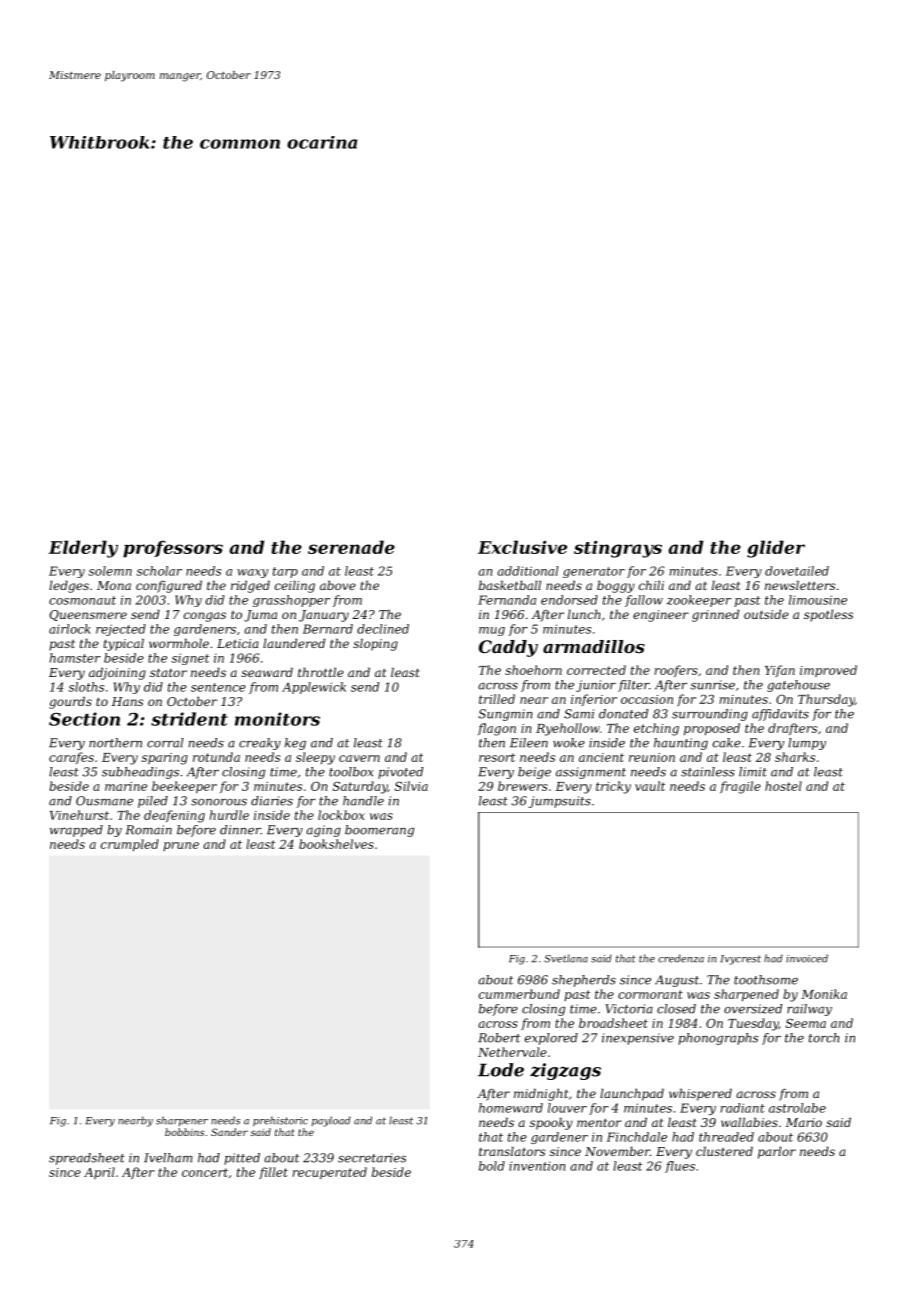  Describe the element at coordinates (182, 1121) in the screenshot. I see `sharpener` at that location.
